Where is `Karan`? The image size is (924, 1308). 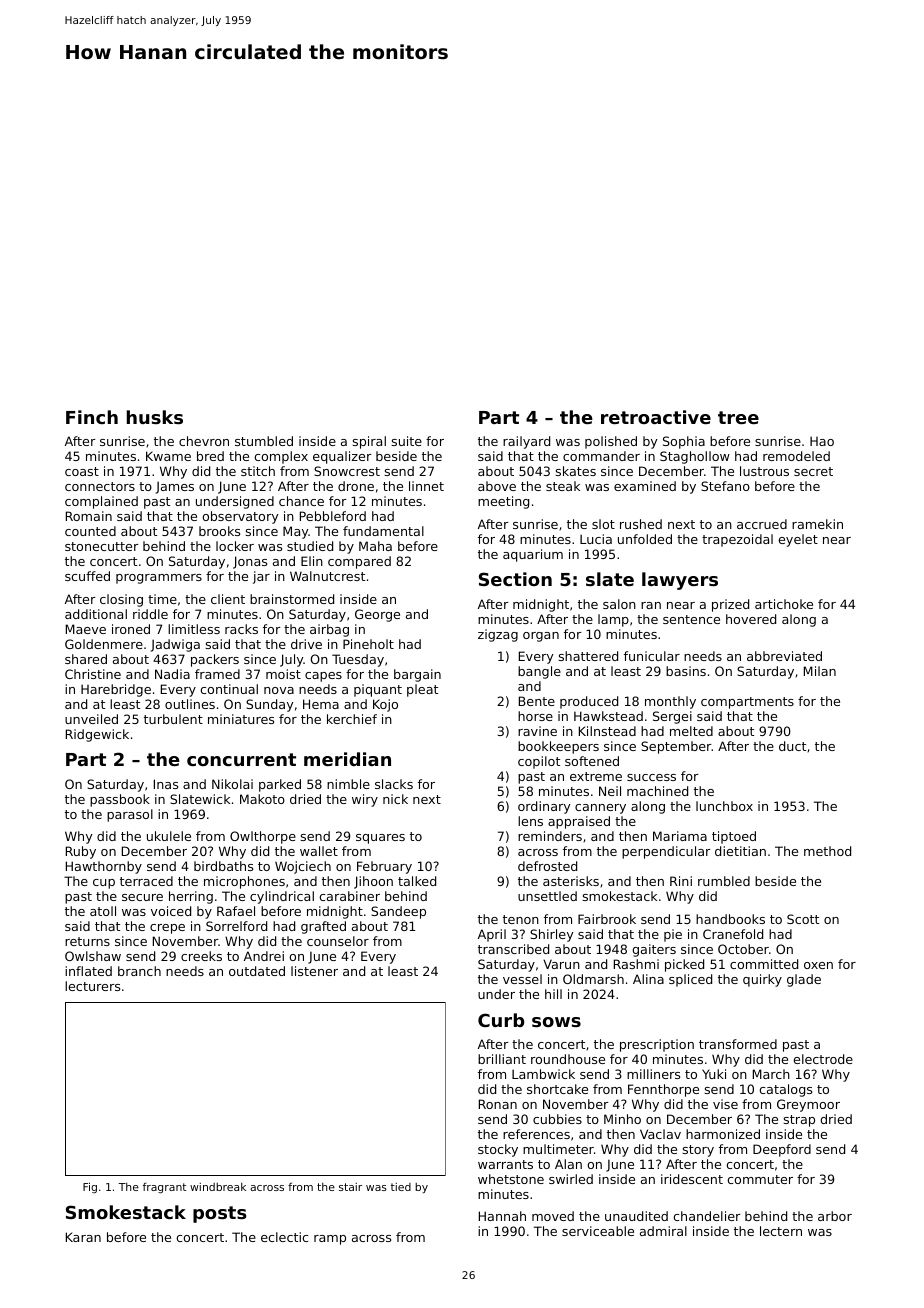
Karan is located at coordinates (83, 1237).
